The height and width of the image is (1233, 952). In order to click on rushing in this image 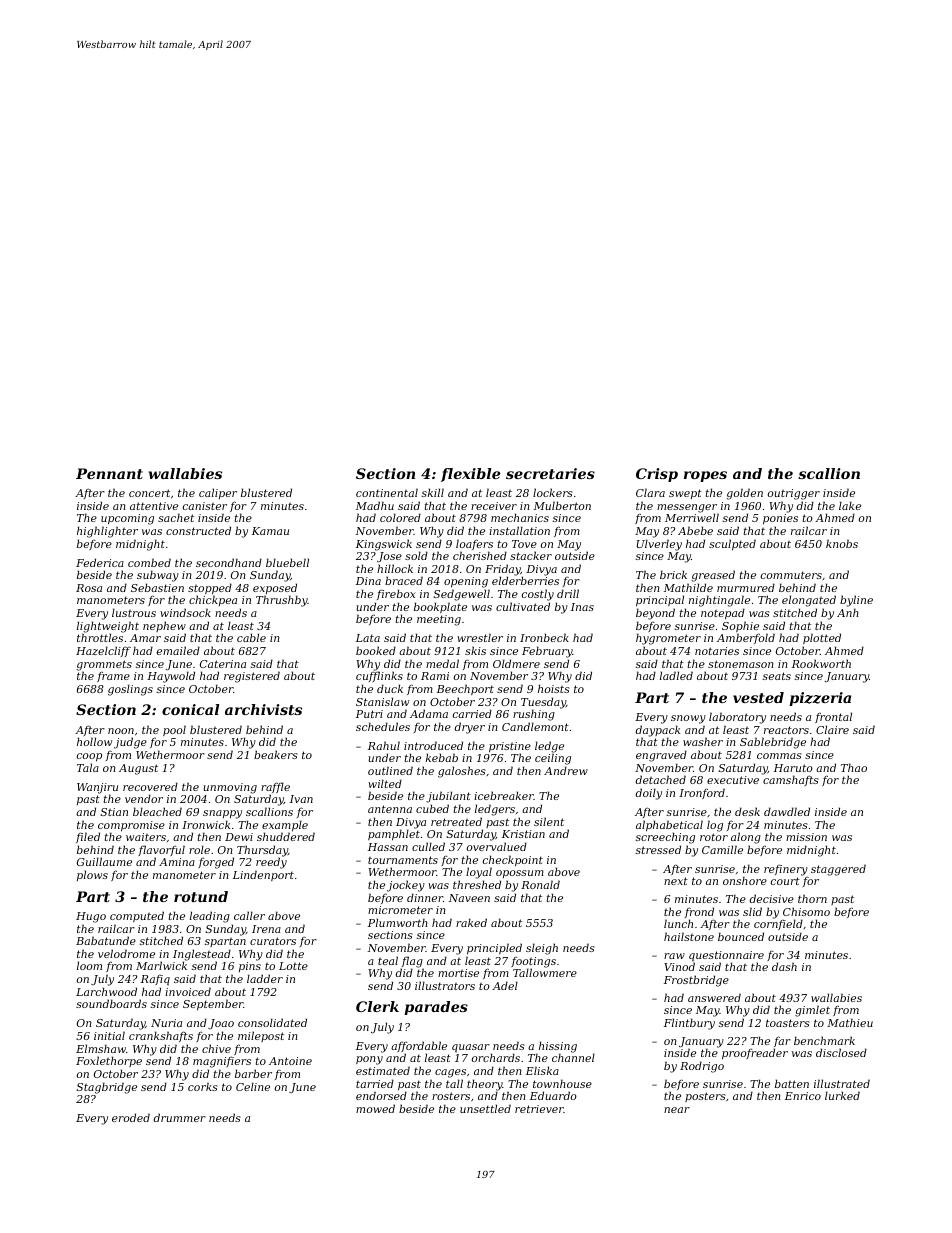, I will do `click(534, 715)`.
